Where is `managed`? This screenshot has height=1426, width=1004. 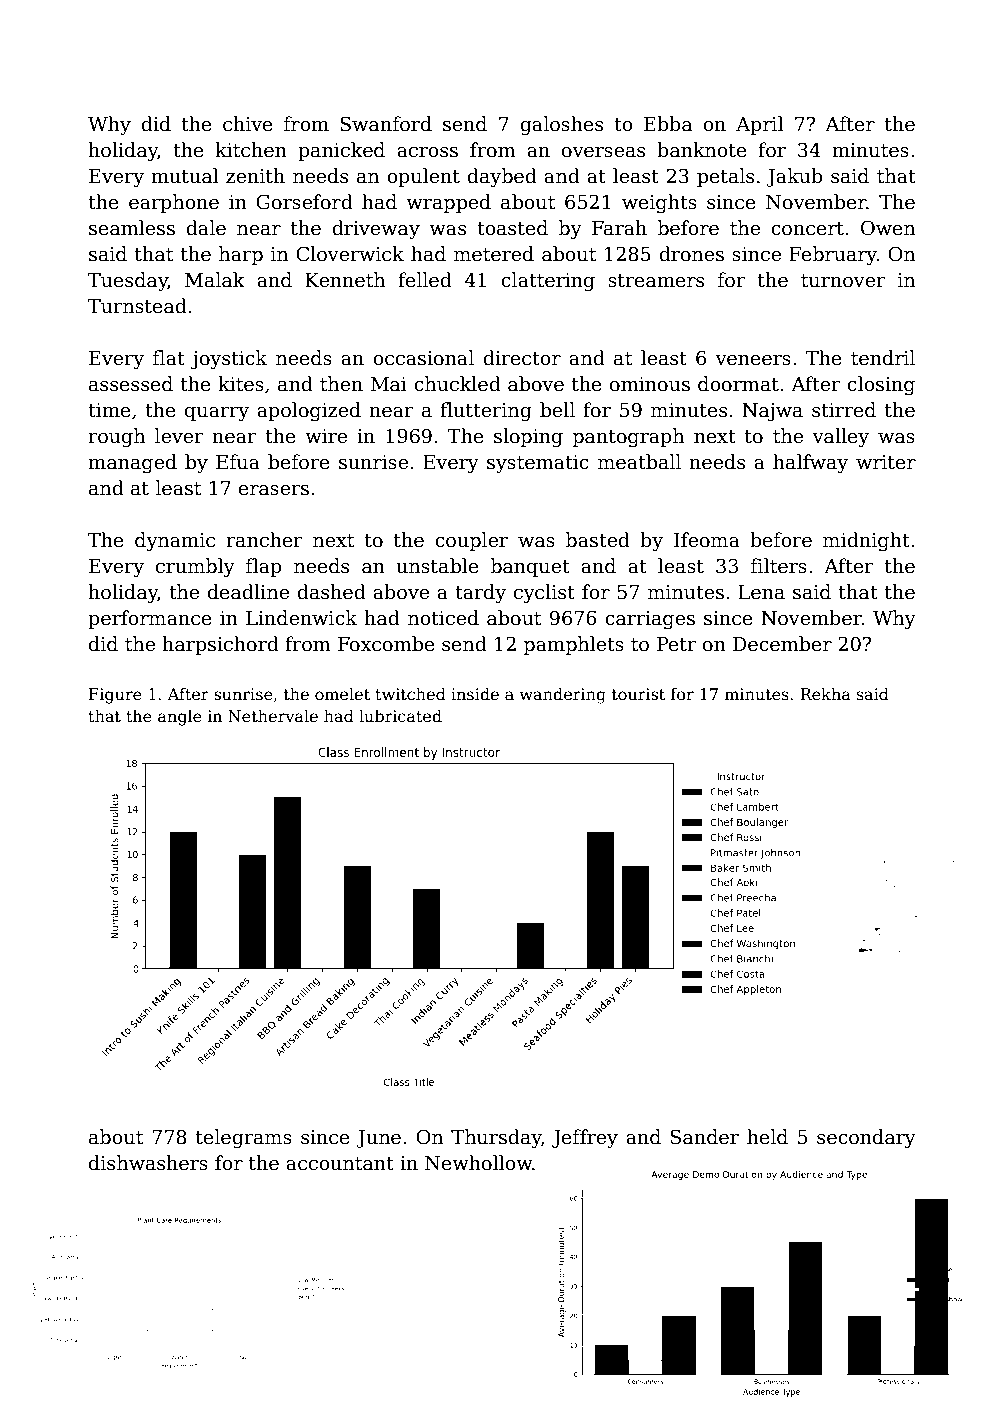 managed is located at coordinates (132, 463).
